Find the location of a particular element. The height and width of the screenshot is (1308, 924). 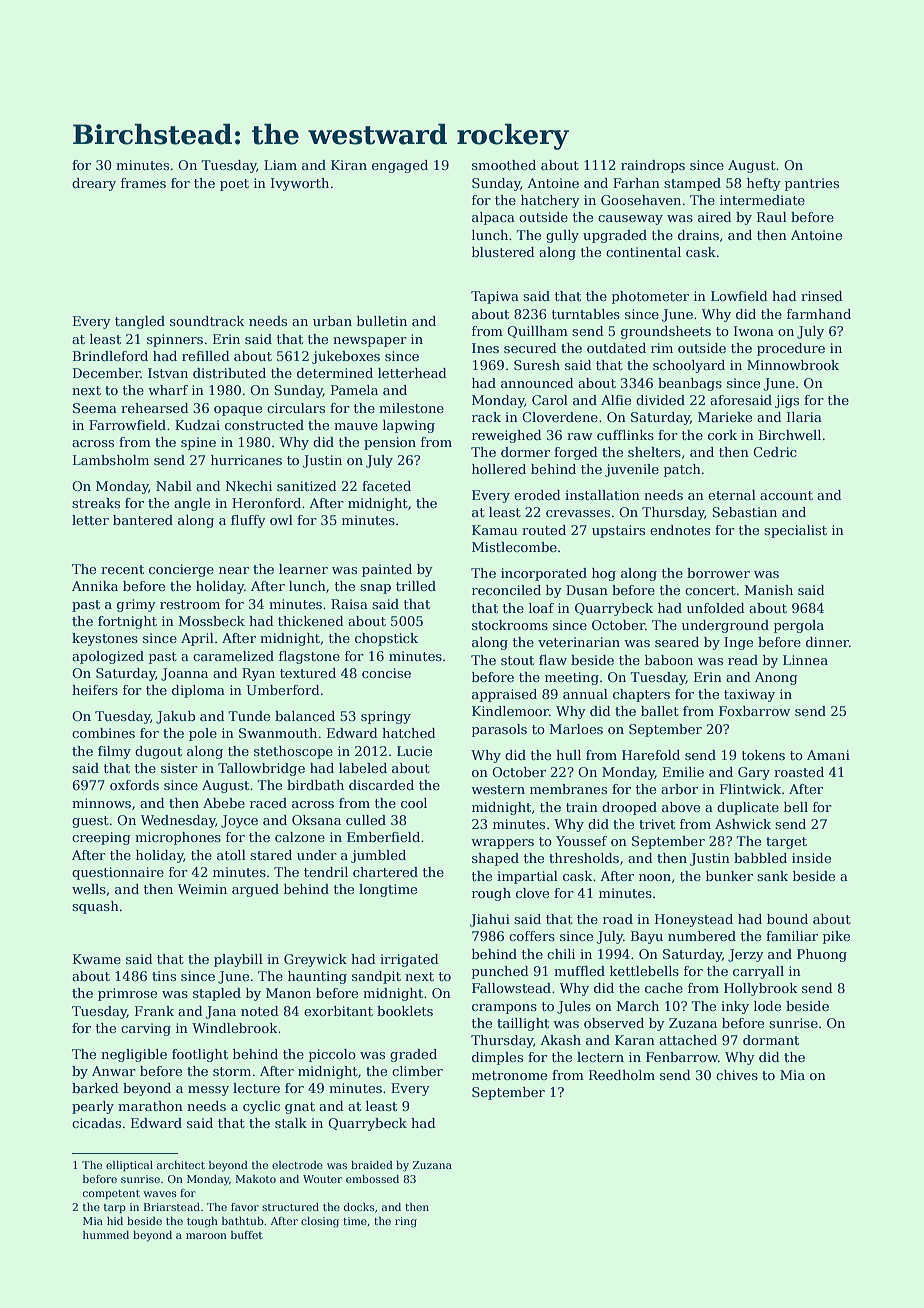

dinner is located at coordinates (827, 642).
